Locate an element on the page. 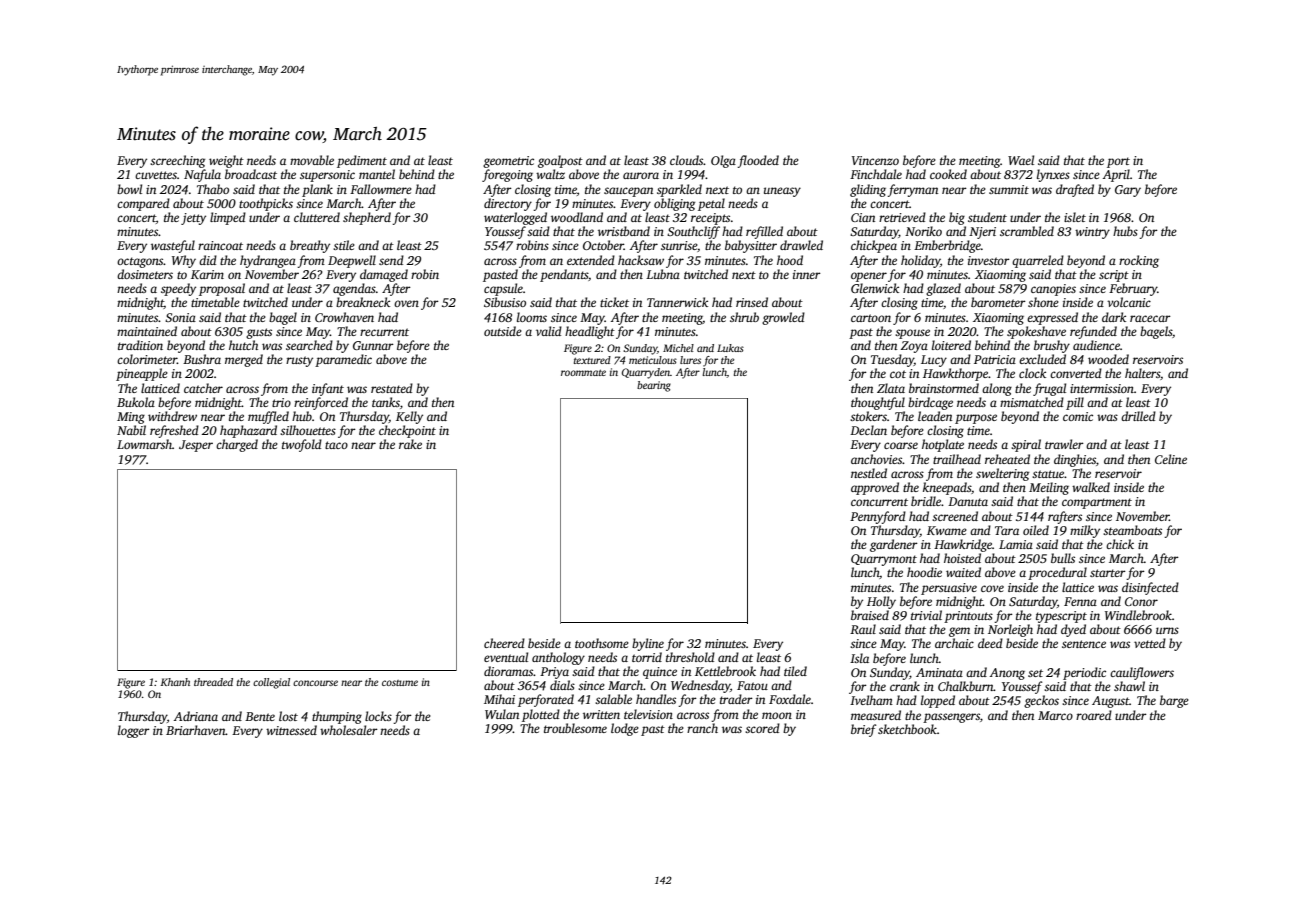 Image resolution: width=1308 pixels, height=924 pixels. Quarrymont is located at coordinates (884, 560).
